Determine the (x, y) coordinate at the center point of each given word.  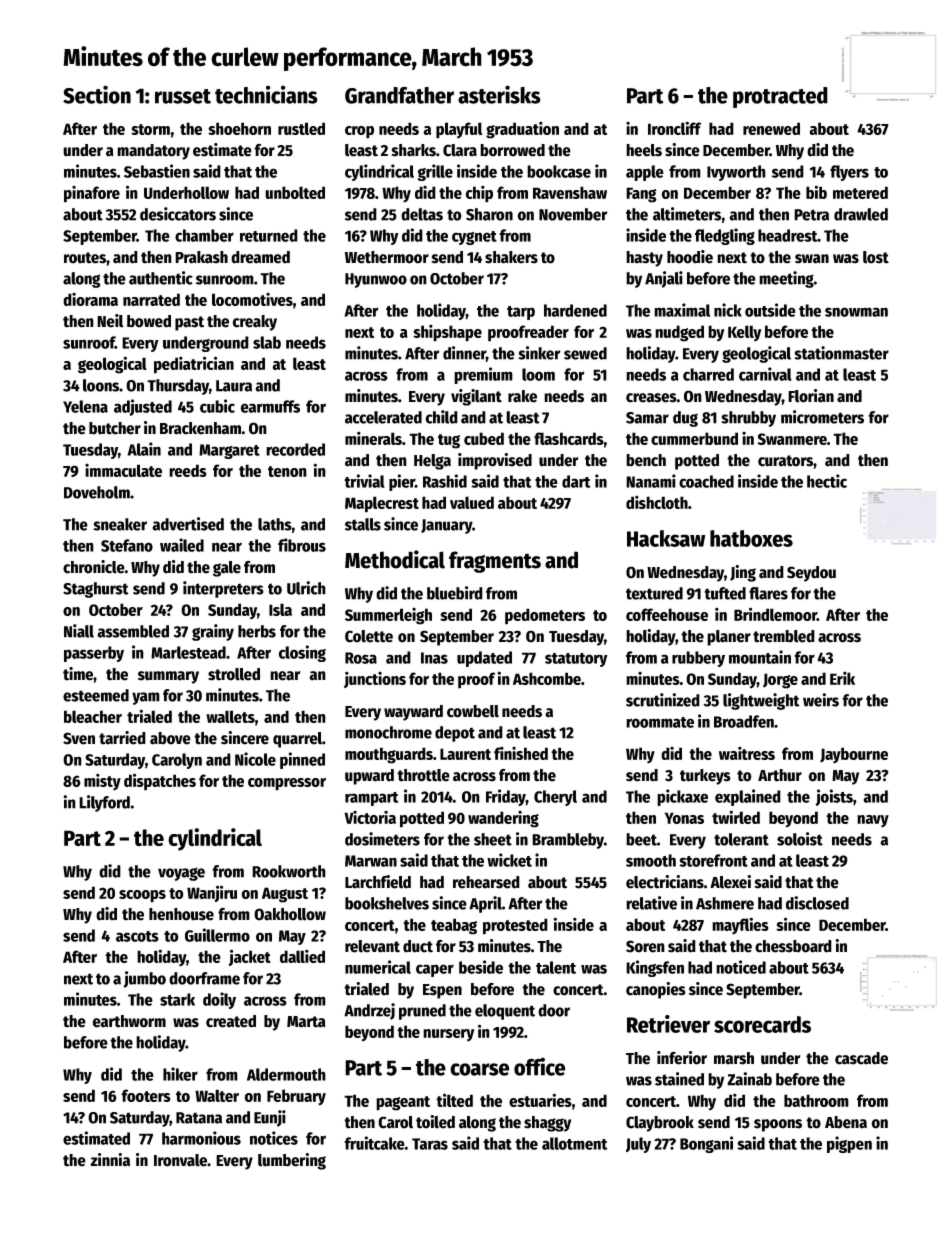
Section (97, 94)
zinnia (110, 1160)
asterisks (499, 94)
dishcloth (657, 502)
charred (708, 374)
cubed (484, 438)
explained (748, 797)
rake (522, 396)
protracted (780, 97)
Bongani (706, 1144)
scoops (142, 896)
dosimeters (382, 839)
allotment (574, 1143)
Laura (234, 386)
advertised (188, 524)
